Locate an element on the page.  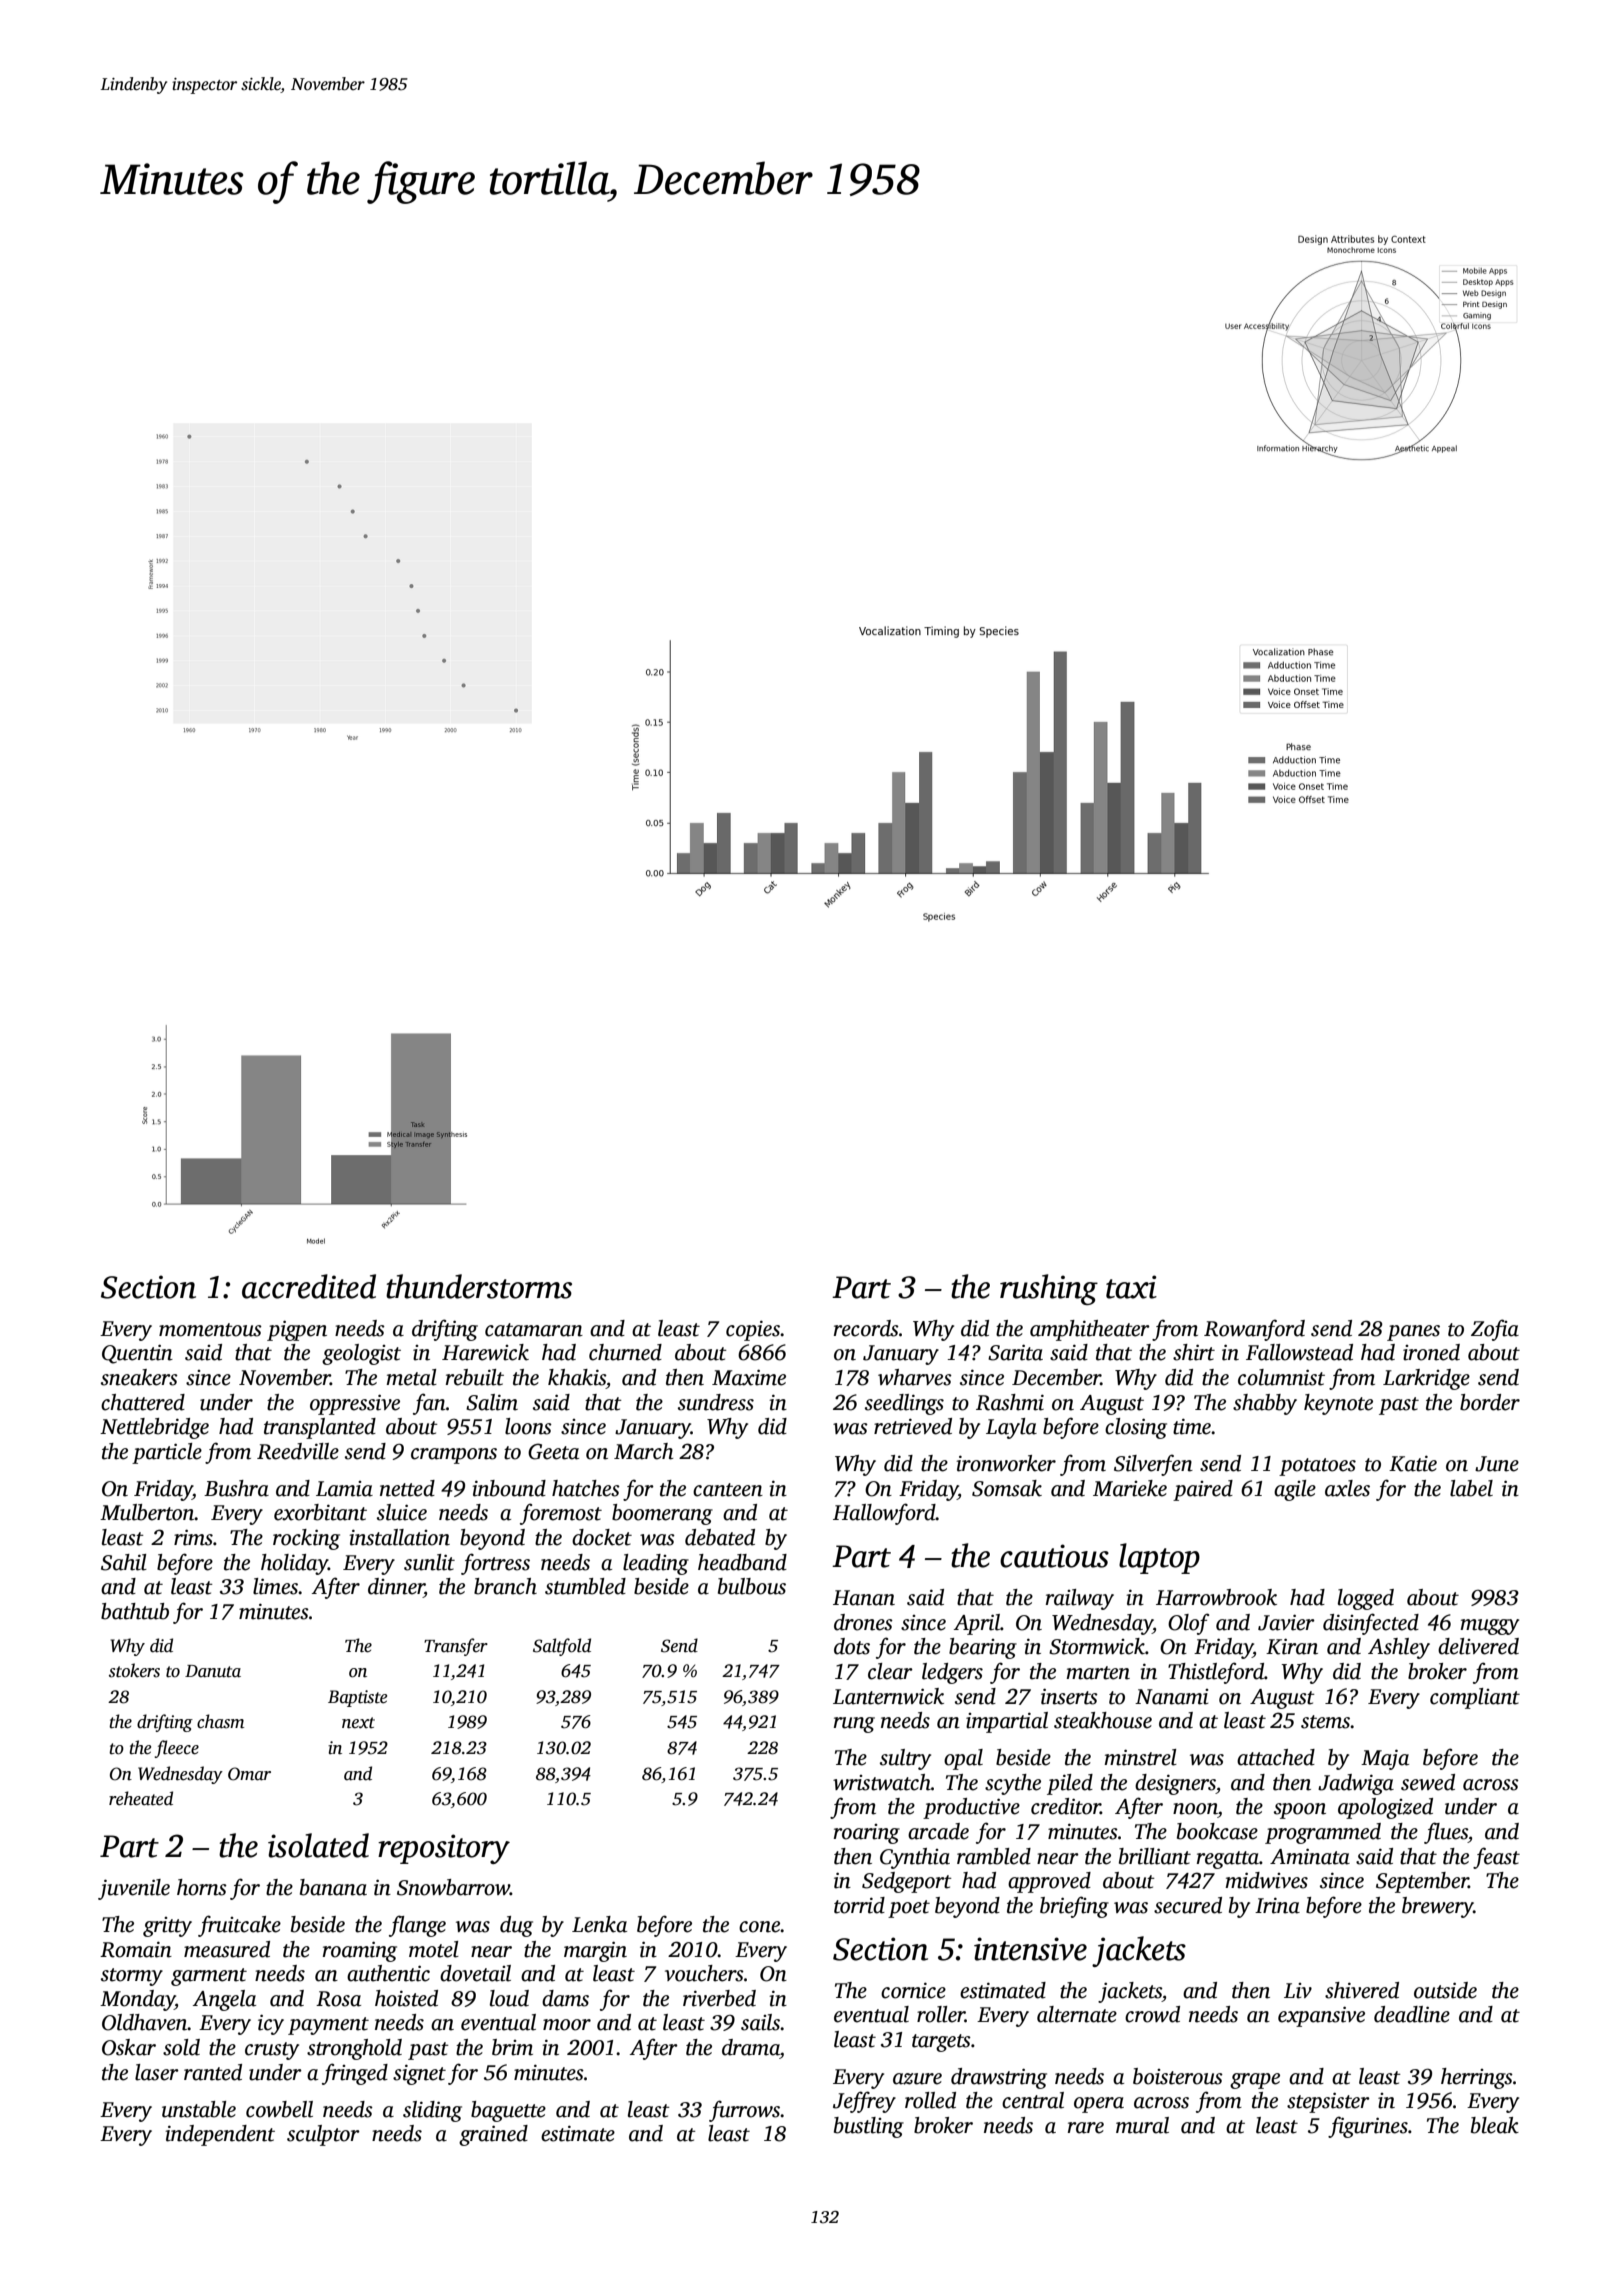
momentous is located at coordinates (210, 1330).
